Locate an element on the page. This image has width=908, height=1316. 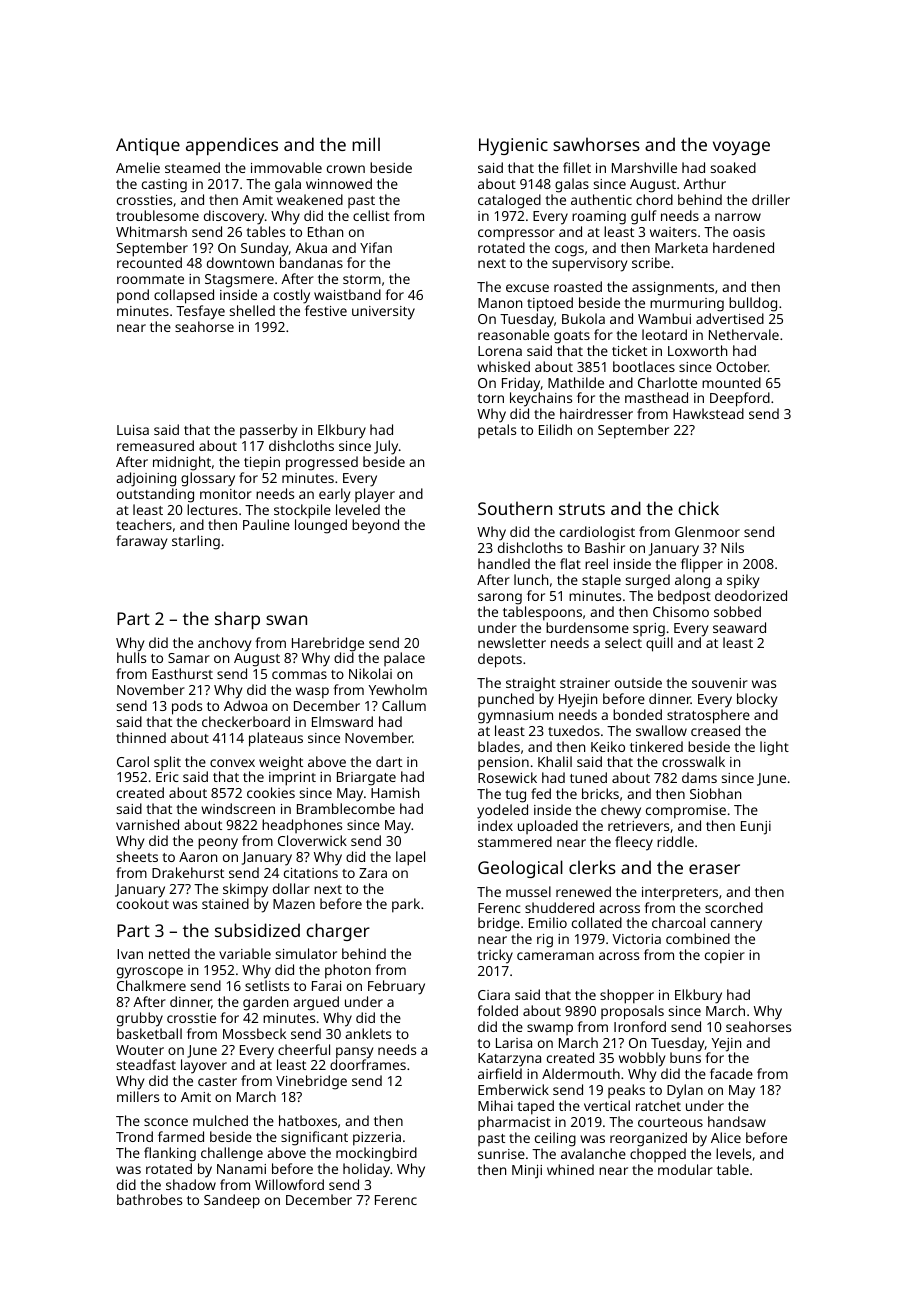
sconce is located at coordinates (166, 1122).
